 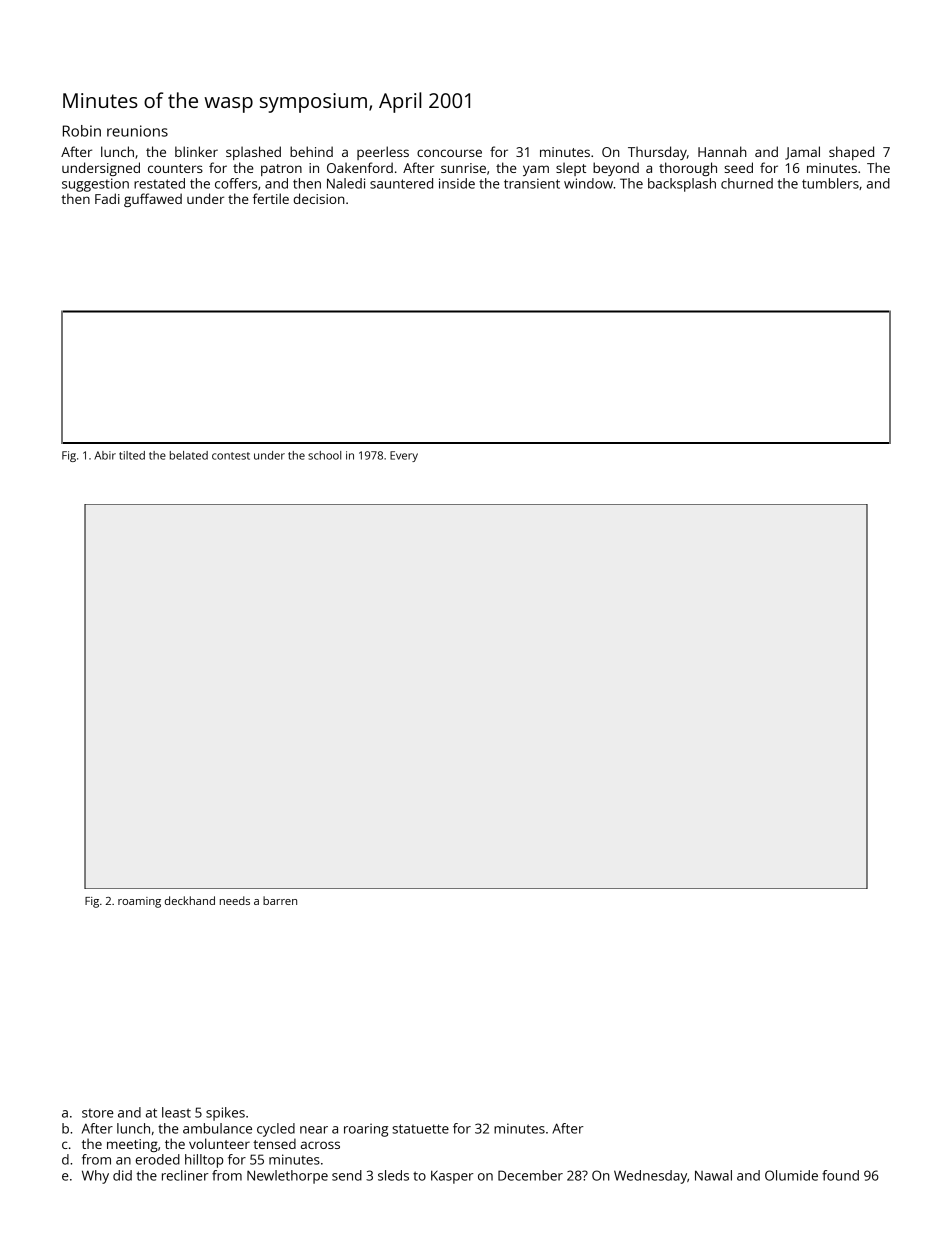 I want to click on contest, so click(x=231, y=456).
